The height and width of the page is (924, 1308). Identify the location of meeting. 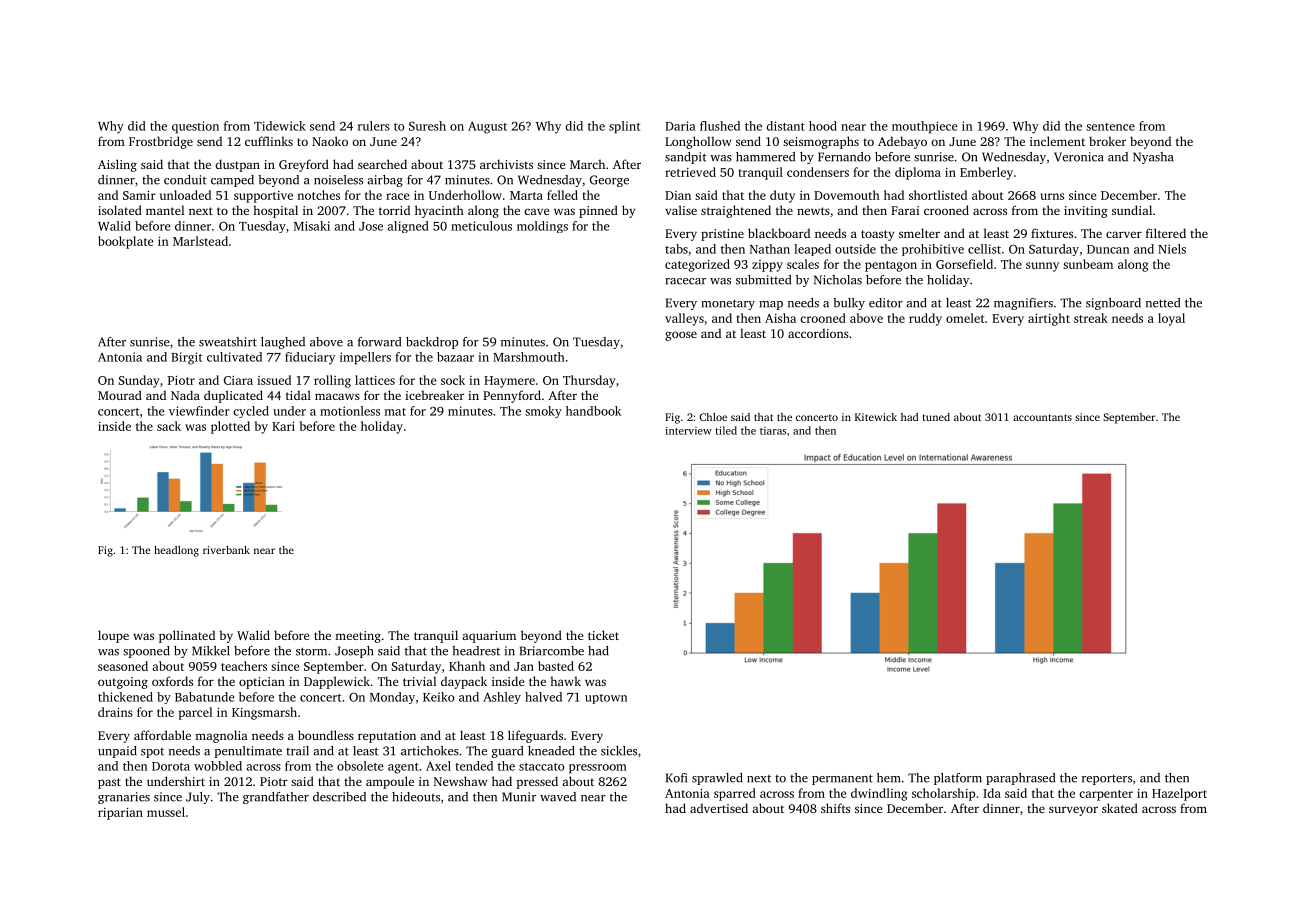
(358, 637).
